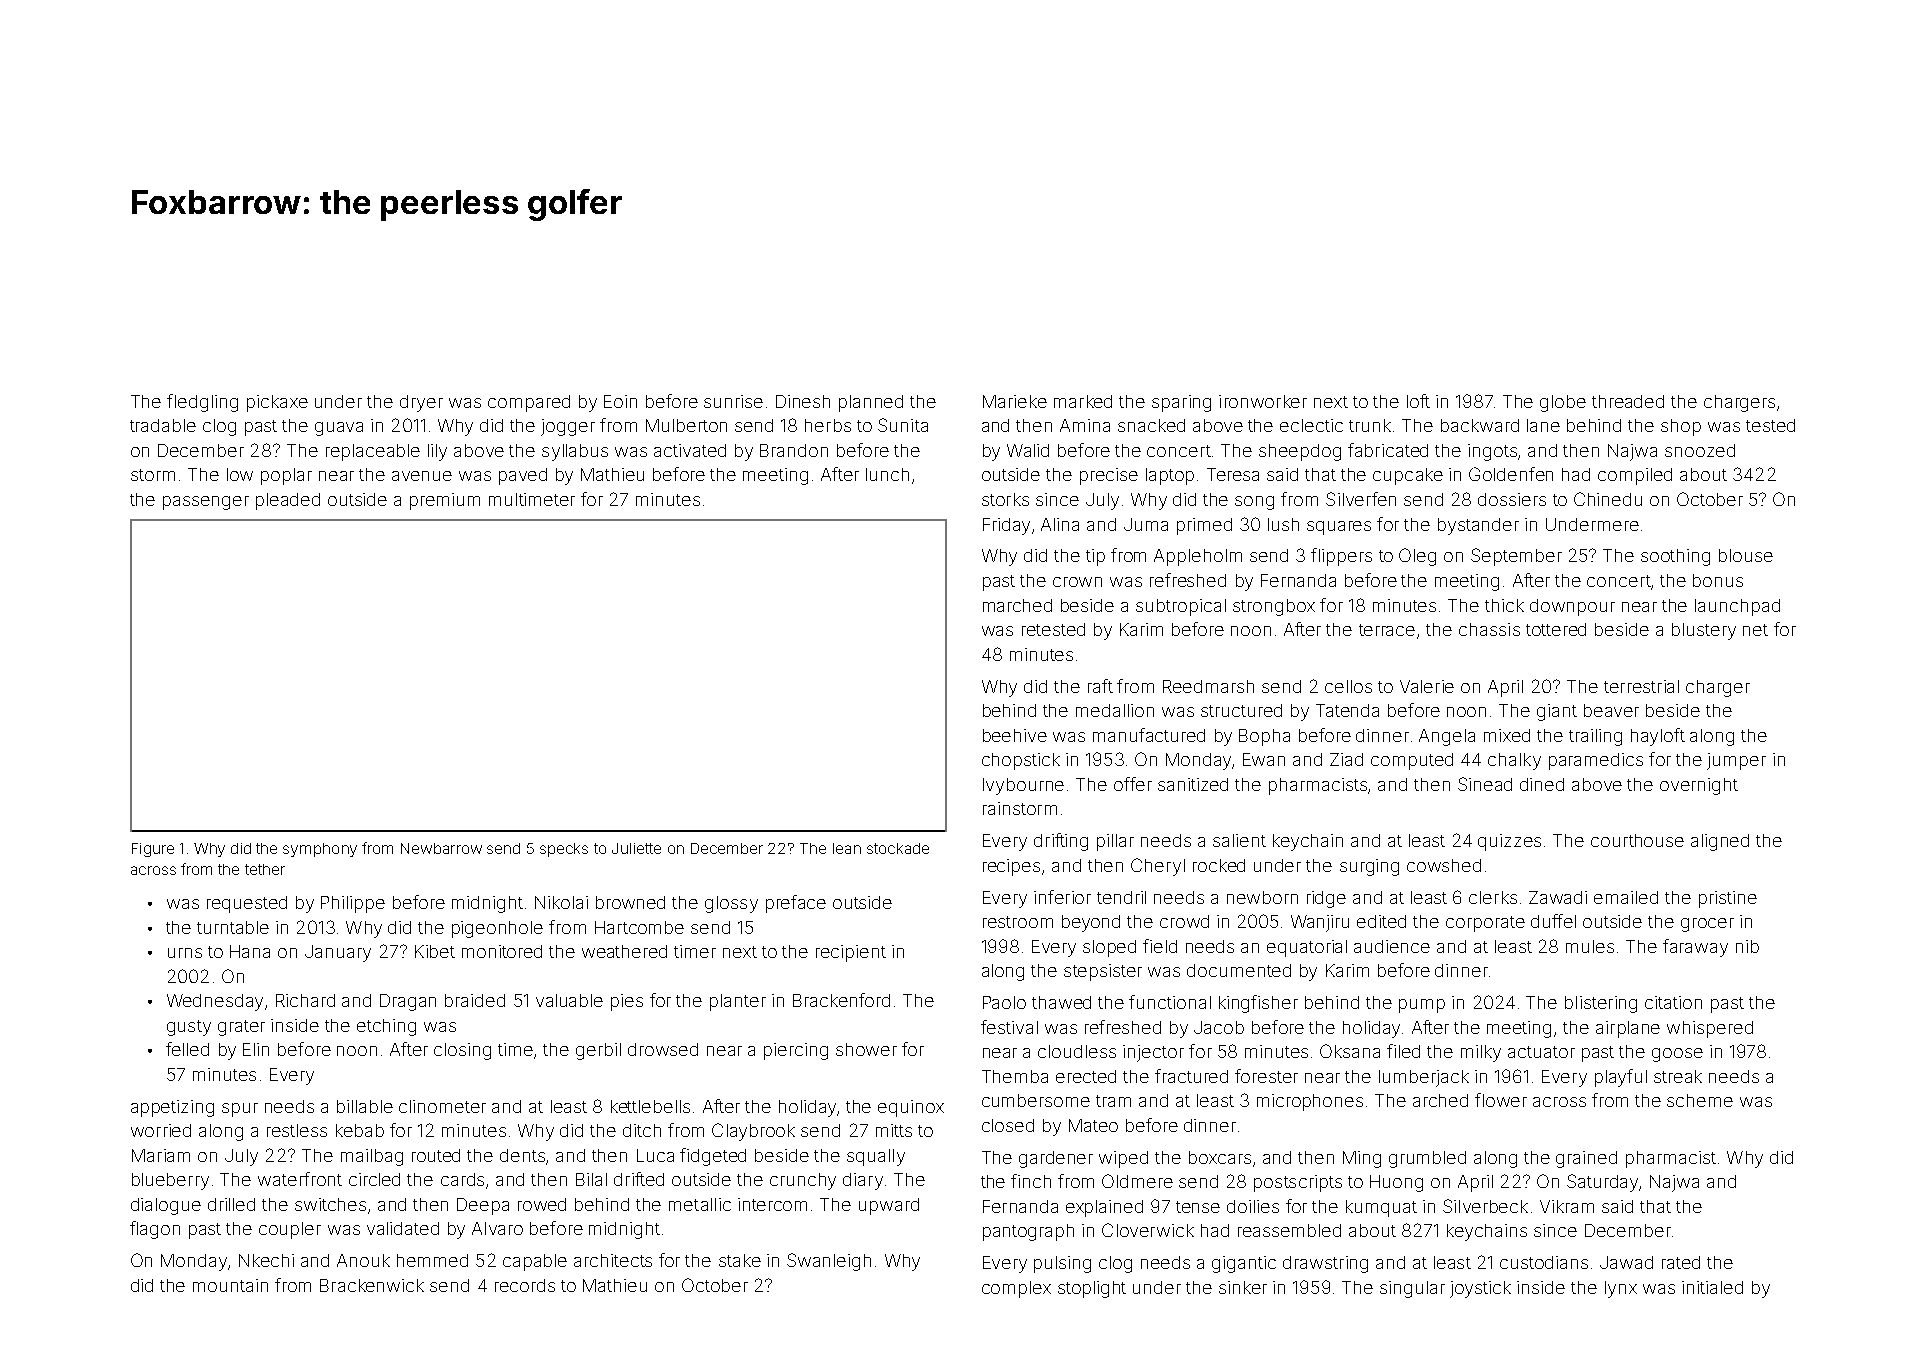 This screenshot has width=1927, height=1363. What do you see at coordinates (1511, 474) in the screenshot?
I see `Goldenfen` at bounding box center [1511, 474].
